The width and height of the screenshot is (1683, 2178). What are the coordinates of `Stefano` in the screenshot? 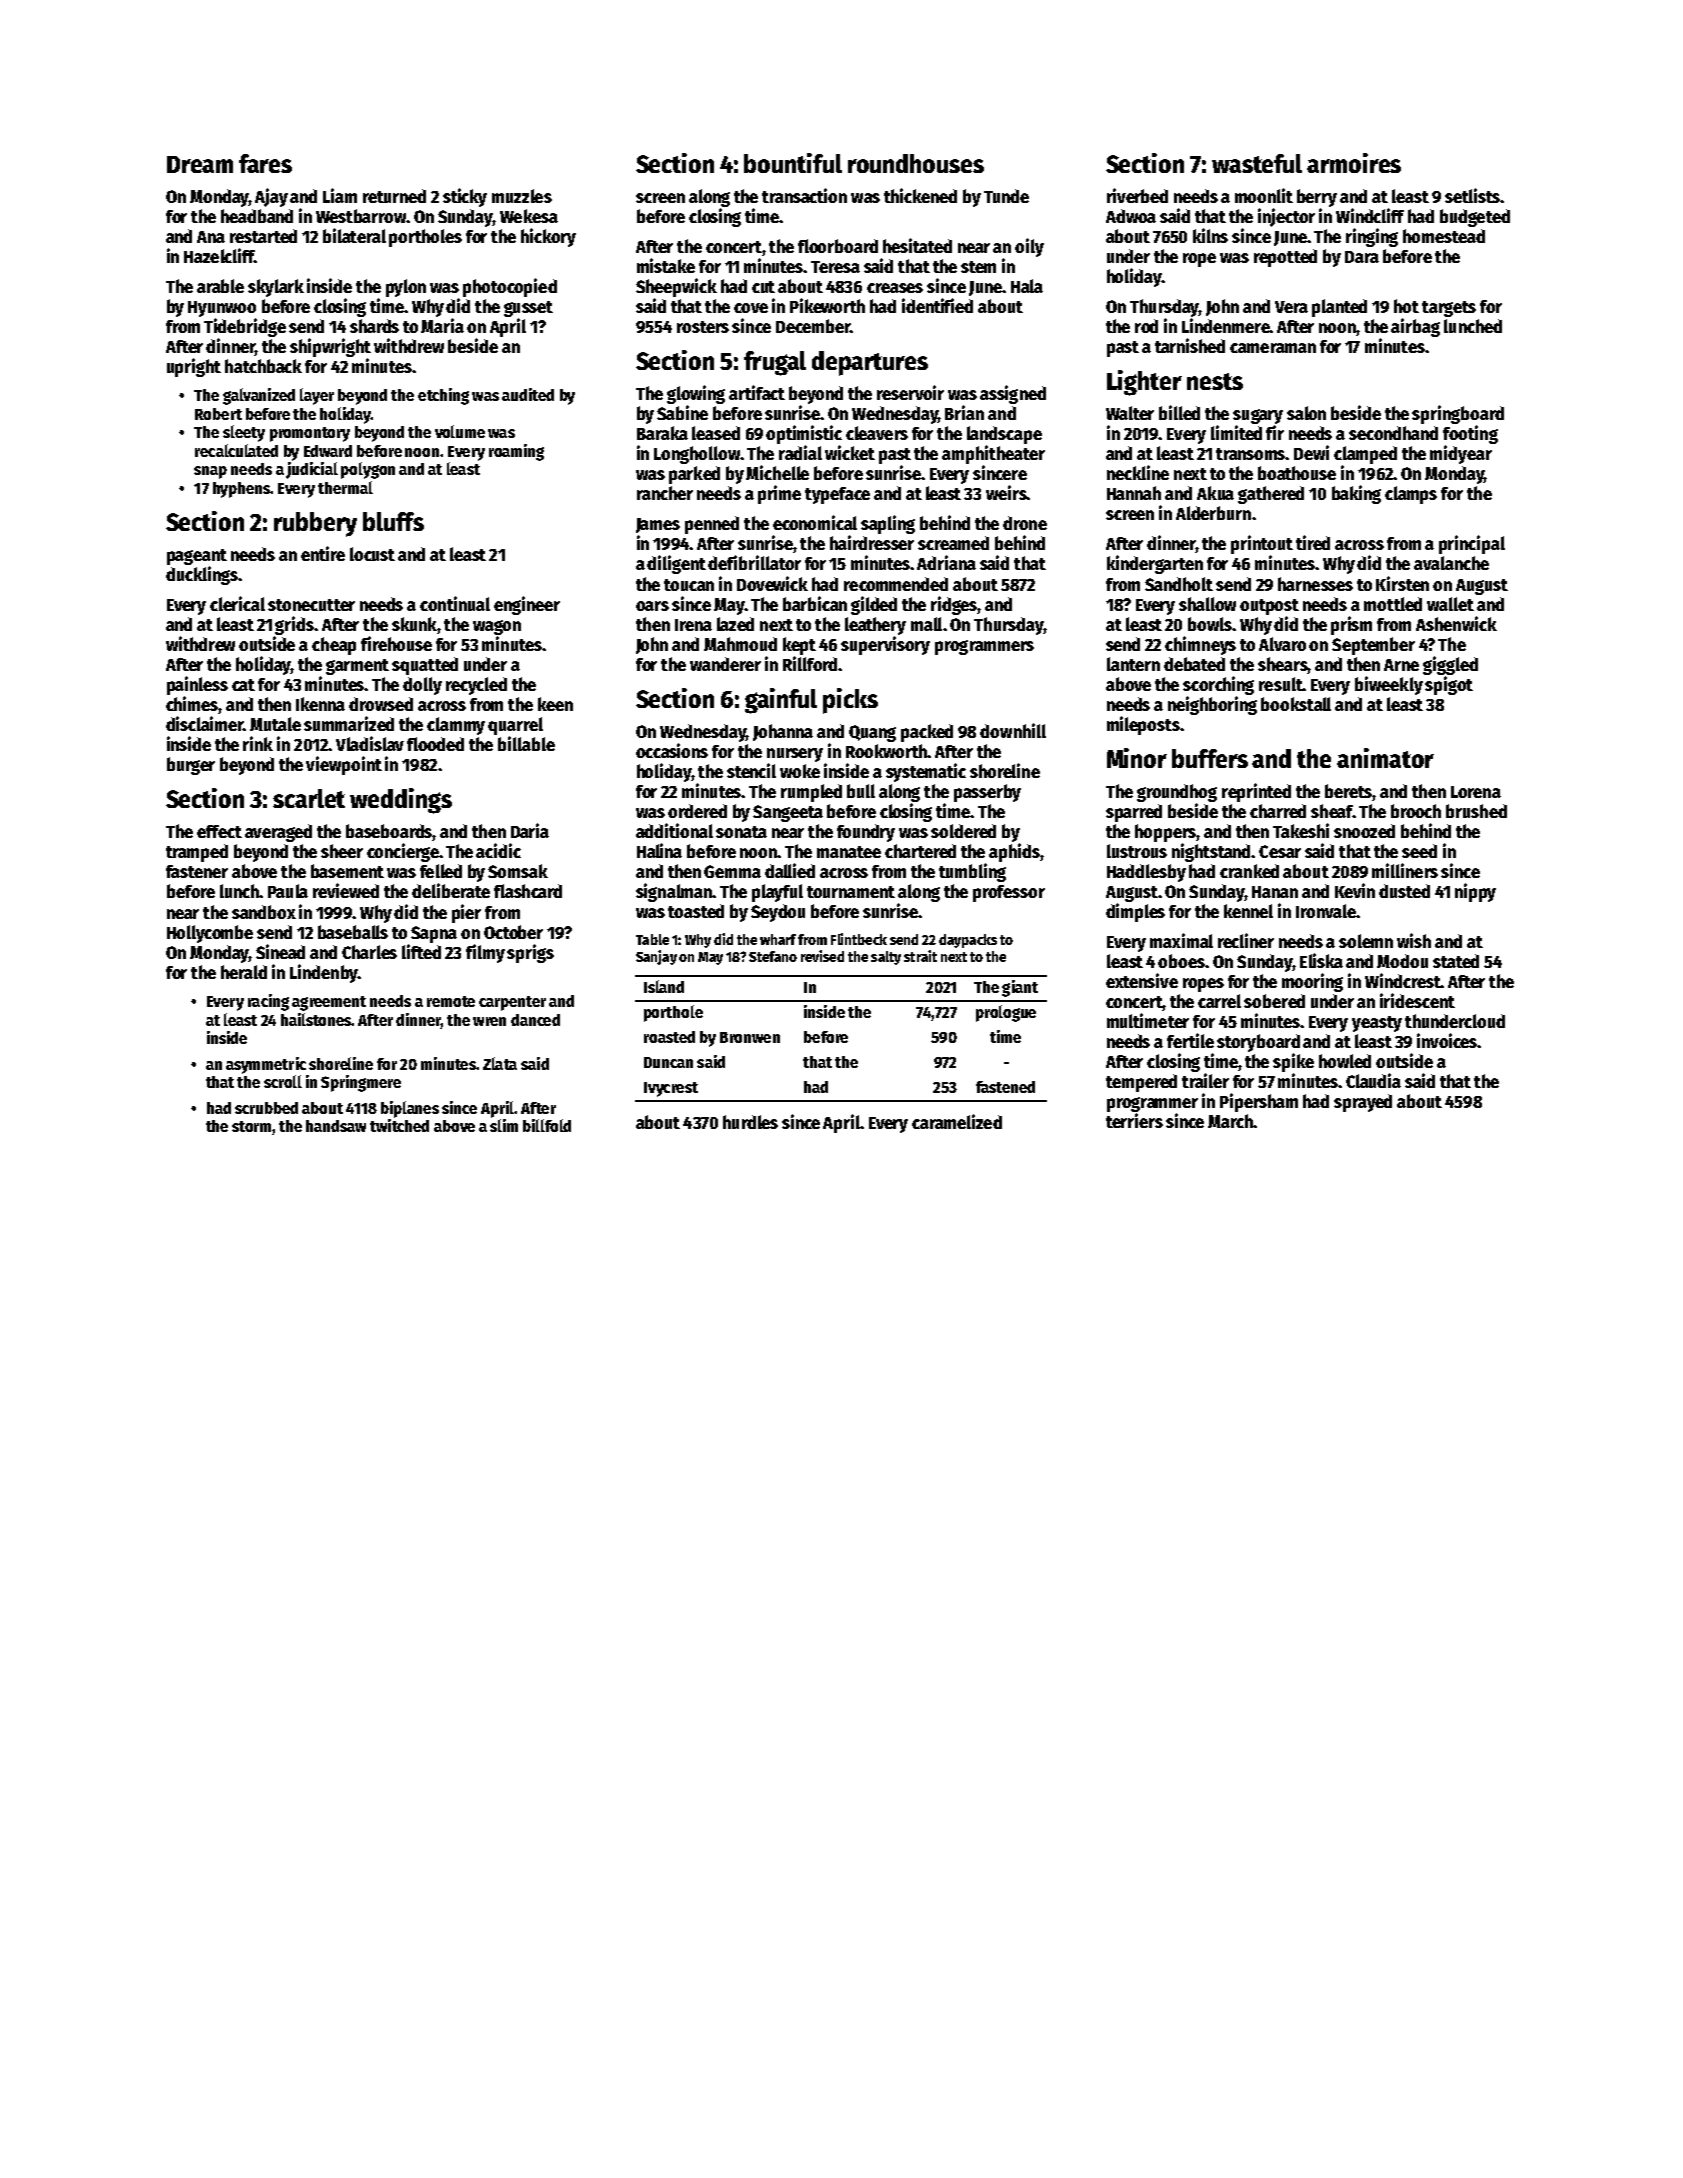 It's located at (773, 956).
